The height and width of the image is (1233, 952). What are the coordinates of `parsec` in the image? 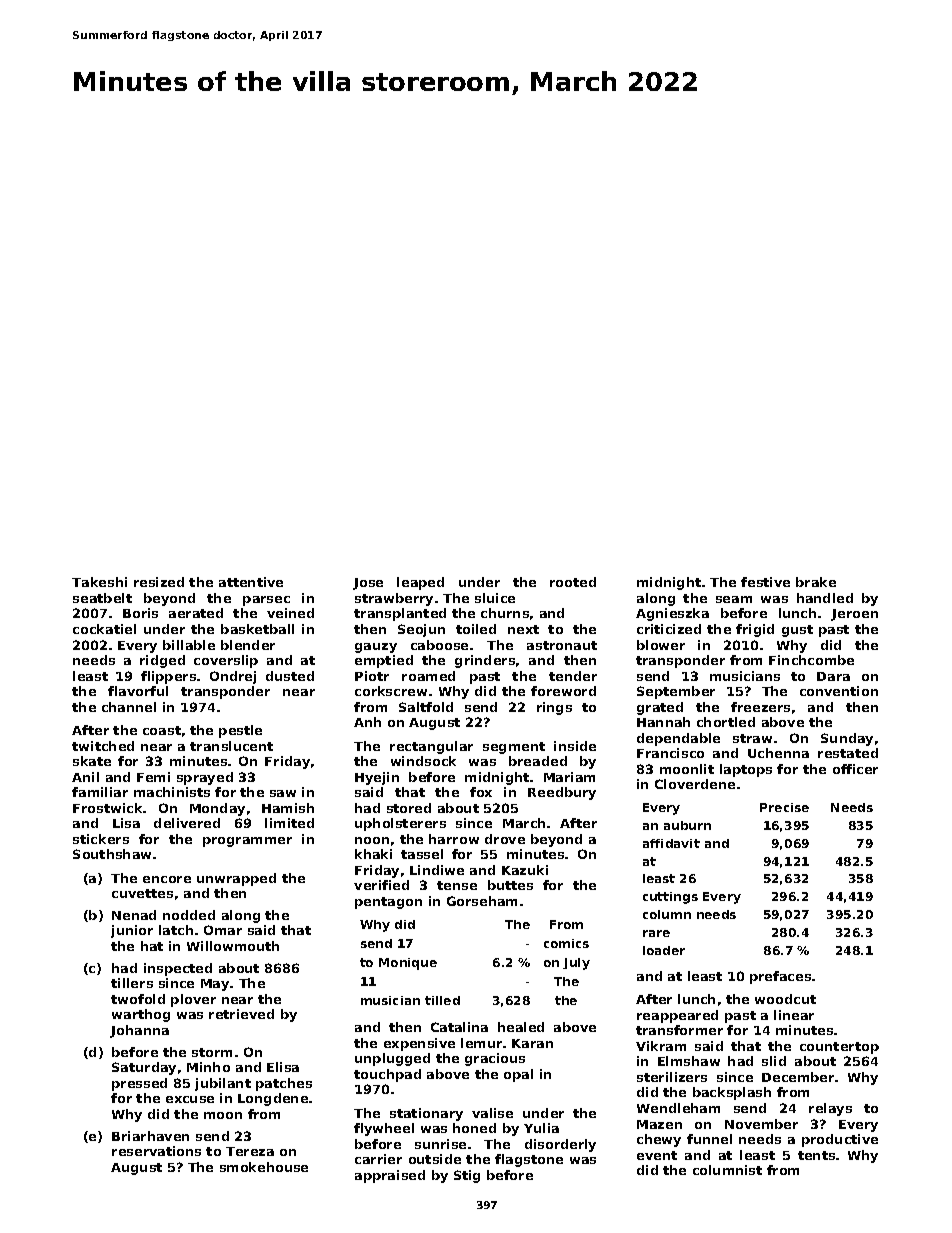 It's located at (266, 601).
